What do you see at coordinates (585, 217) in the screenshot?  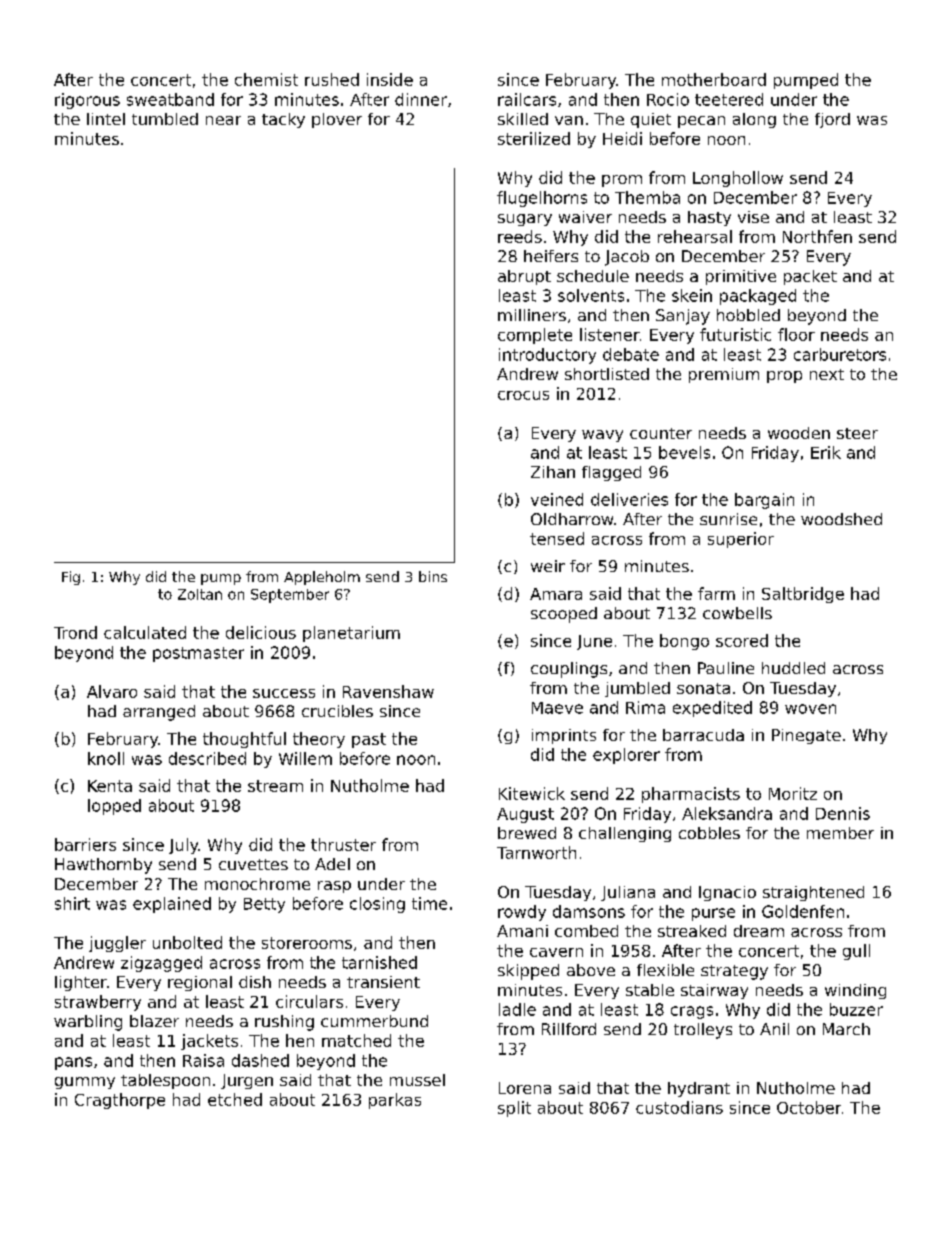 I see `waiver` at bounding box center [585, 217].
